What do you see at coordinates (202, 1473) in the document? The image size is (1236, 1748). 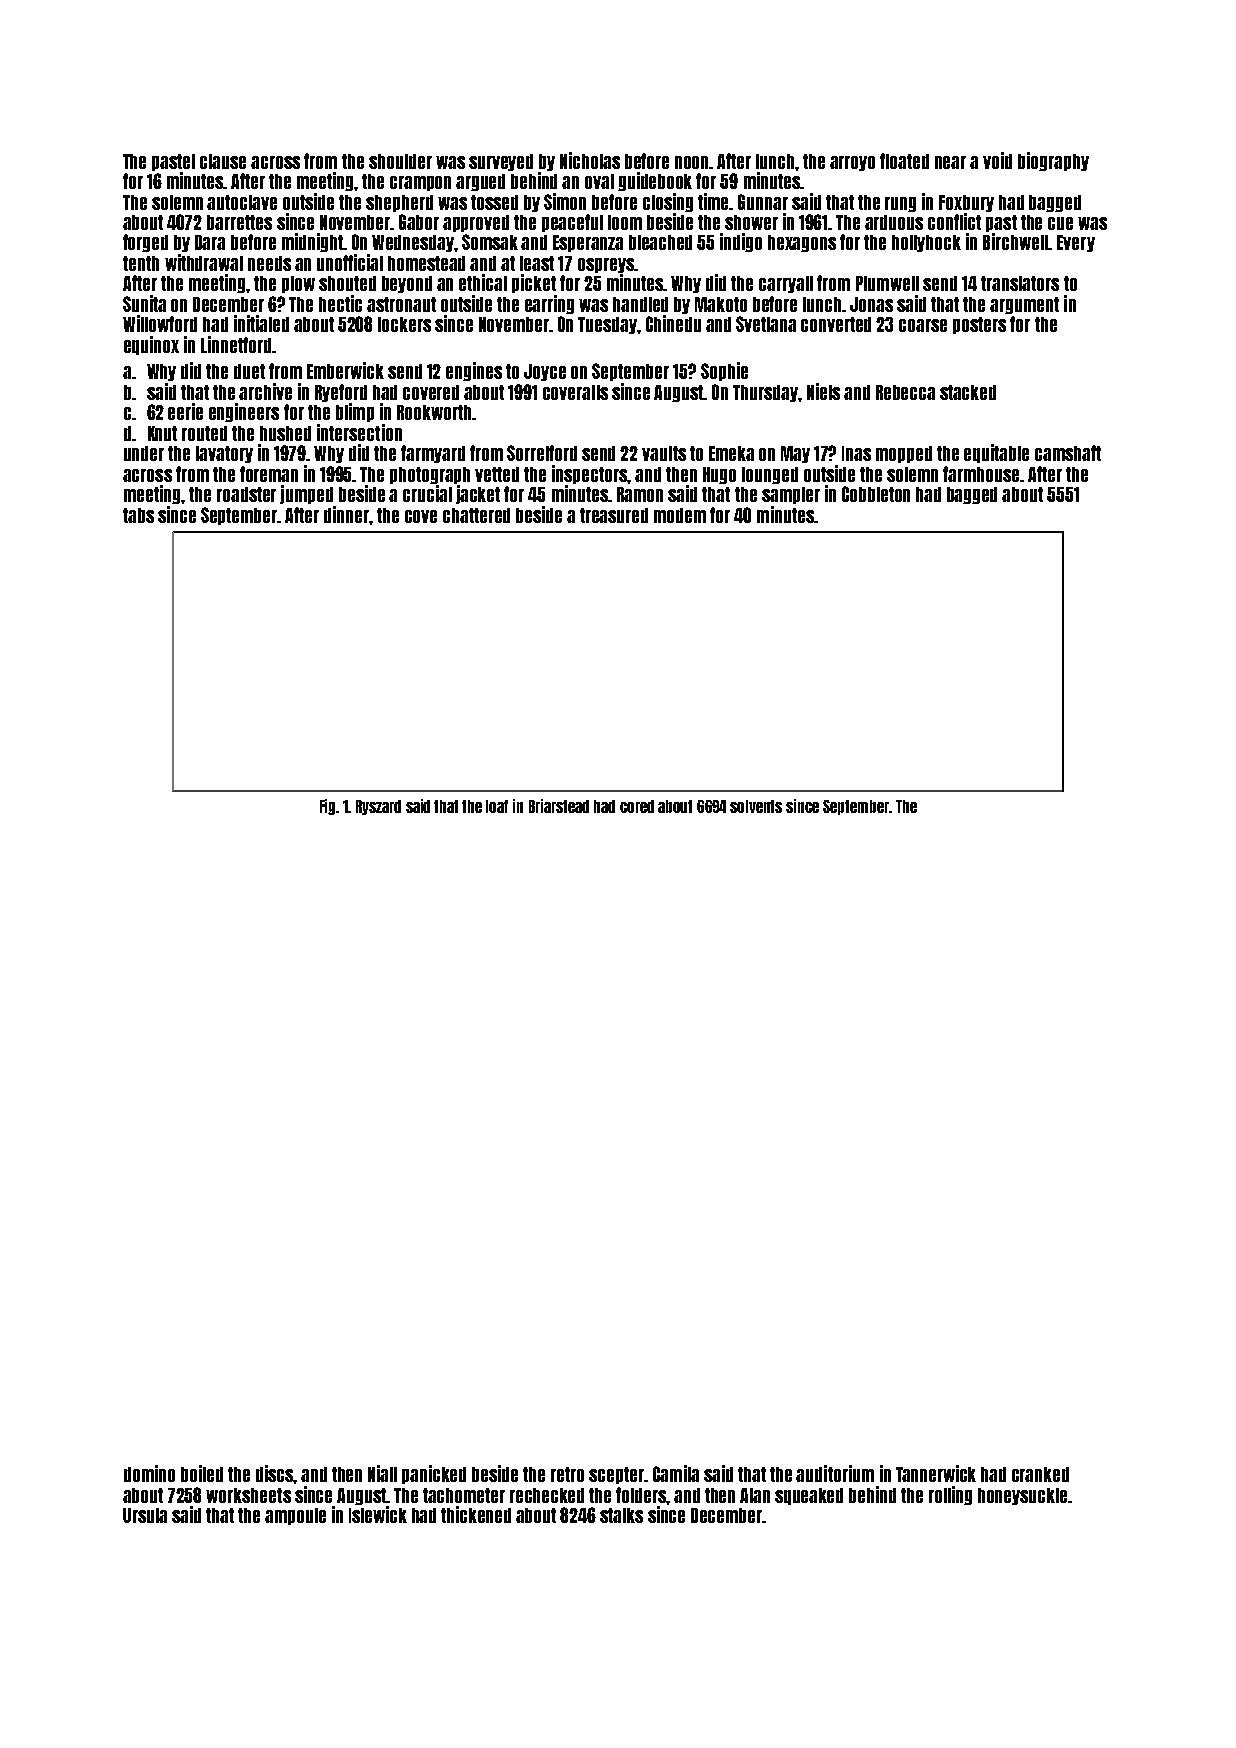 I see `boiled` at bounding box center [202, 1473].
